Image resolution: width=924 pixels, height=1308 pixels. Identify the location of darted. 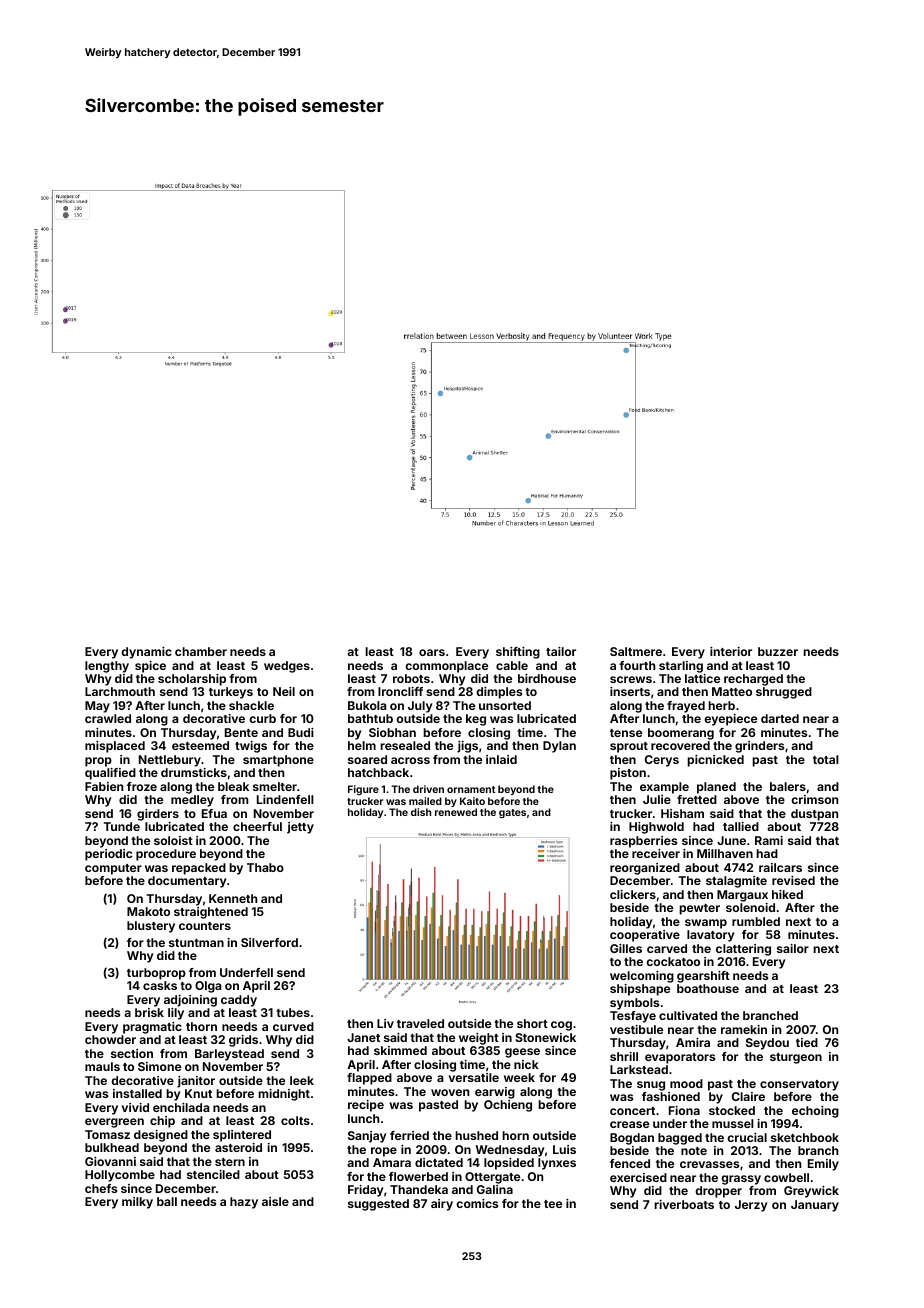
(780, 718).
